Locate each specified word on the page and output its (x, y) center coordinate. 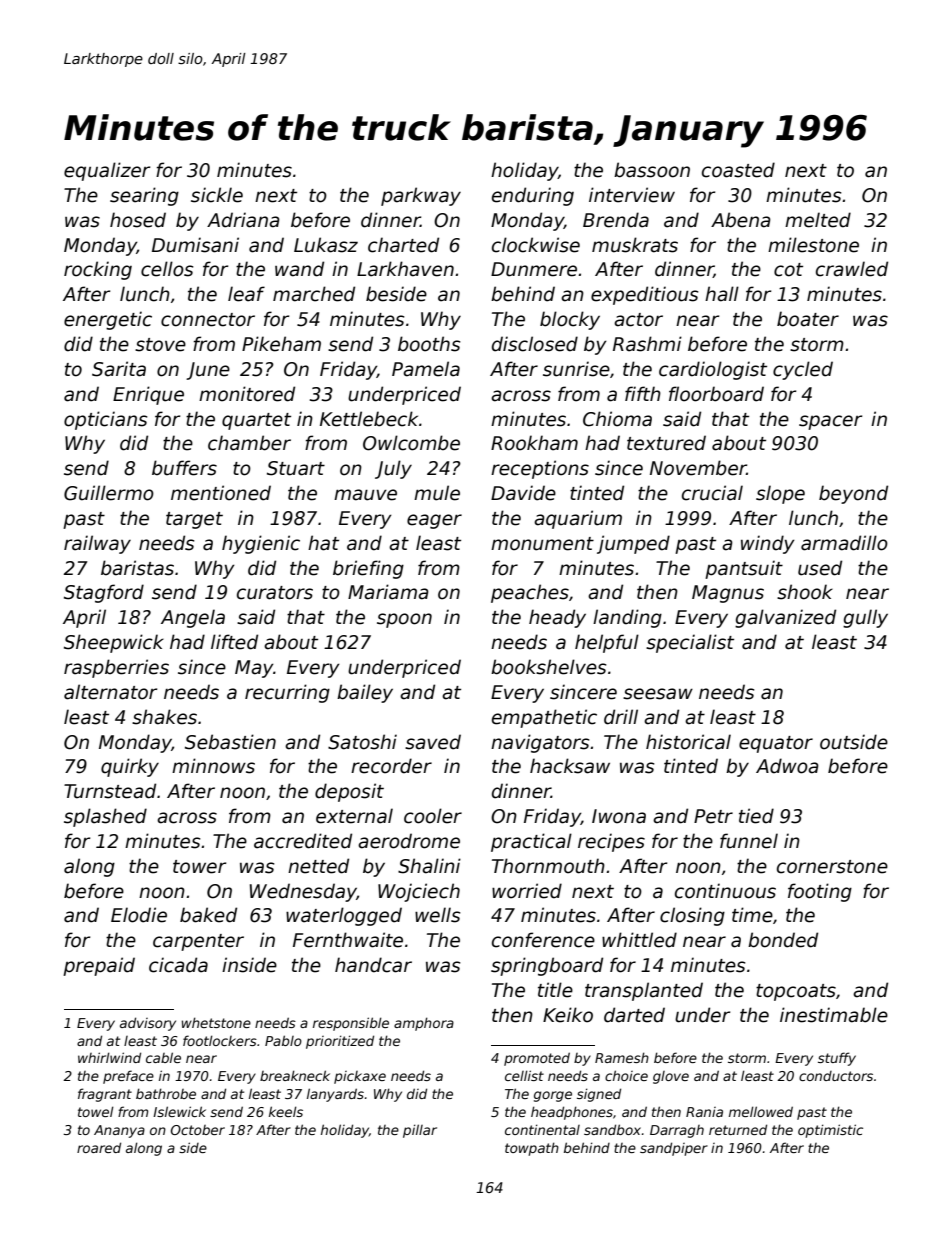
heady (557, 618)
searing (144, 196)
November (698, 468)
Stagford (104, 593)
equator (776, 744)
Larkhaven (405, 269)
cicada (178, 965)
